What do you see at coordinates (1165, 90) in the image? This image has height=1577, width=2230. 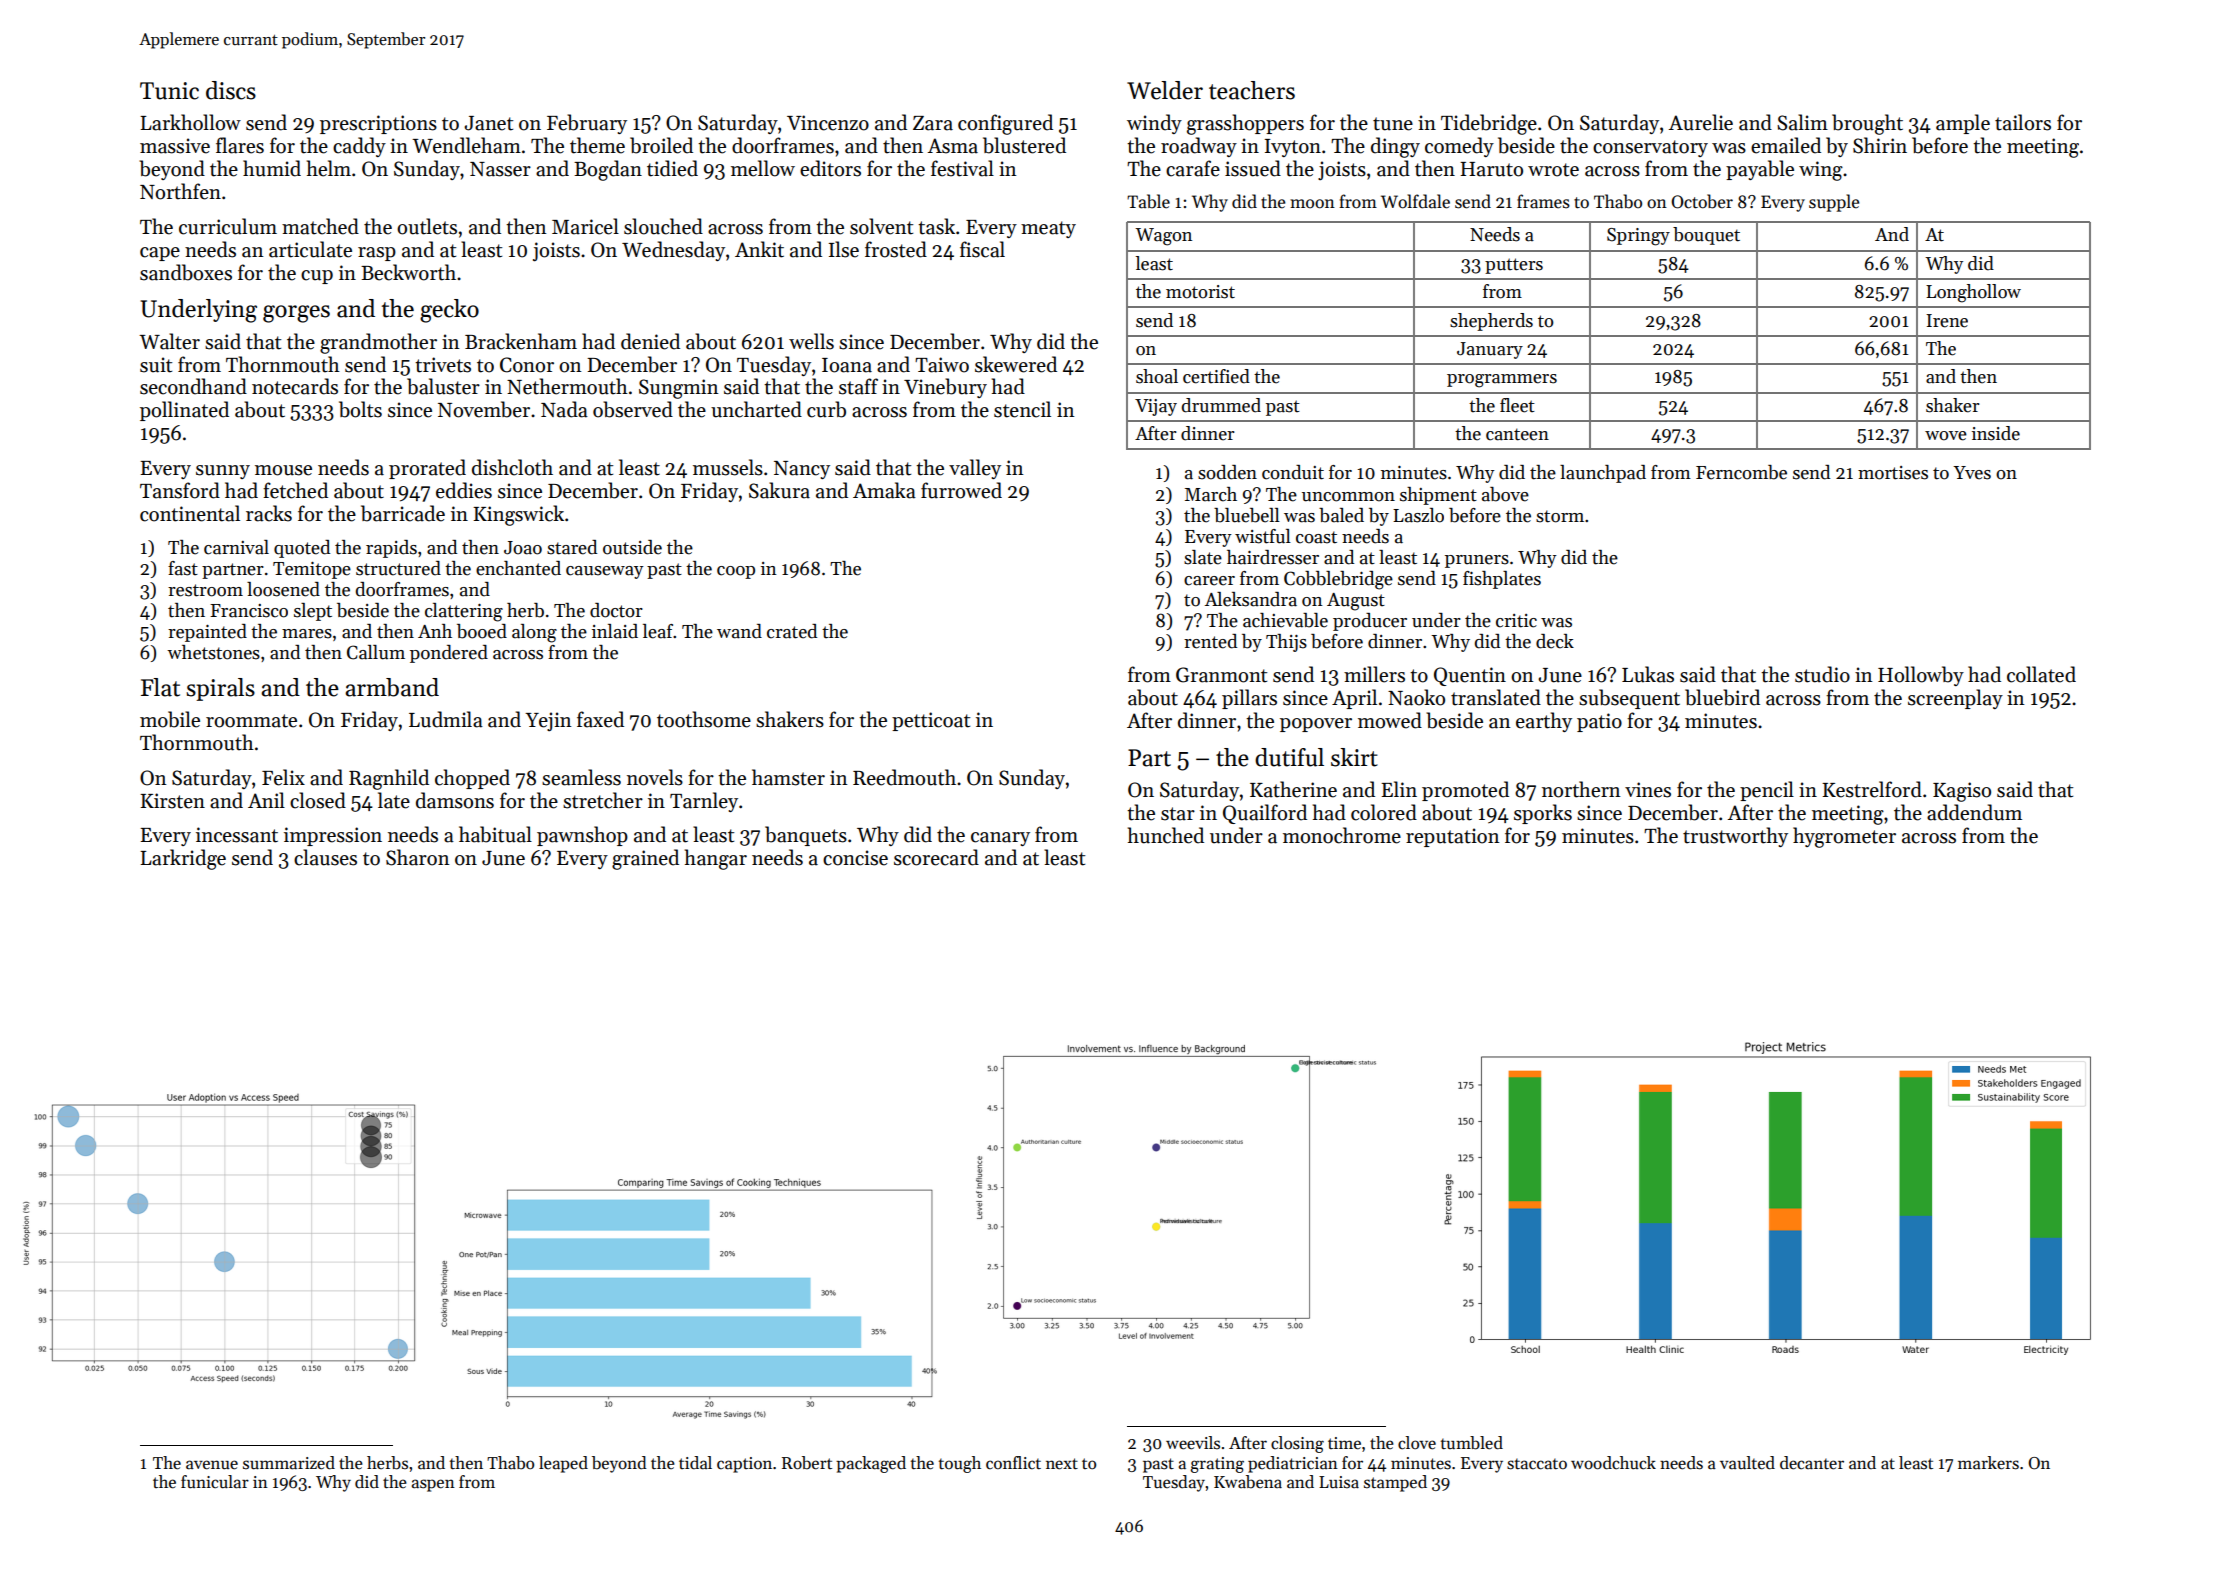 I see `Welder` at bounding box center [1165, 90].
